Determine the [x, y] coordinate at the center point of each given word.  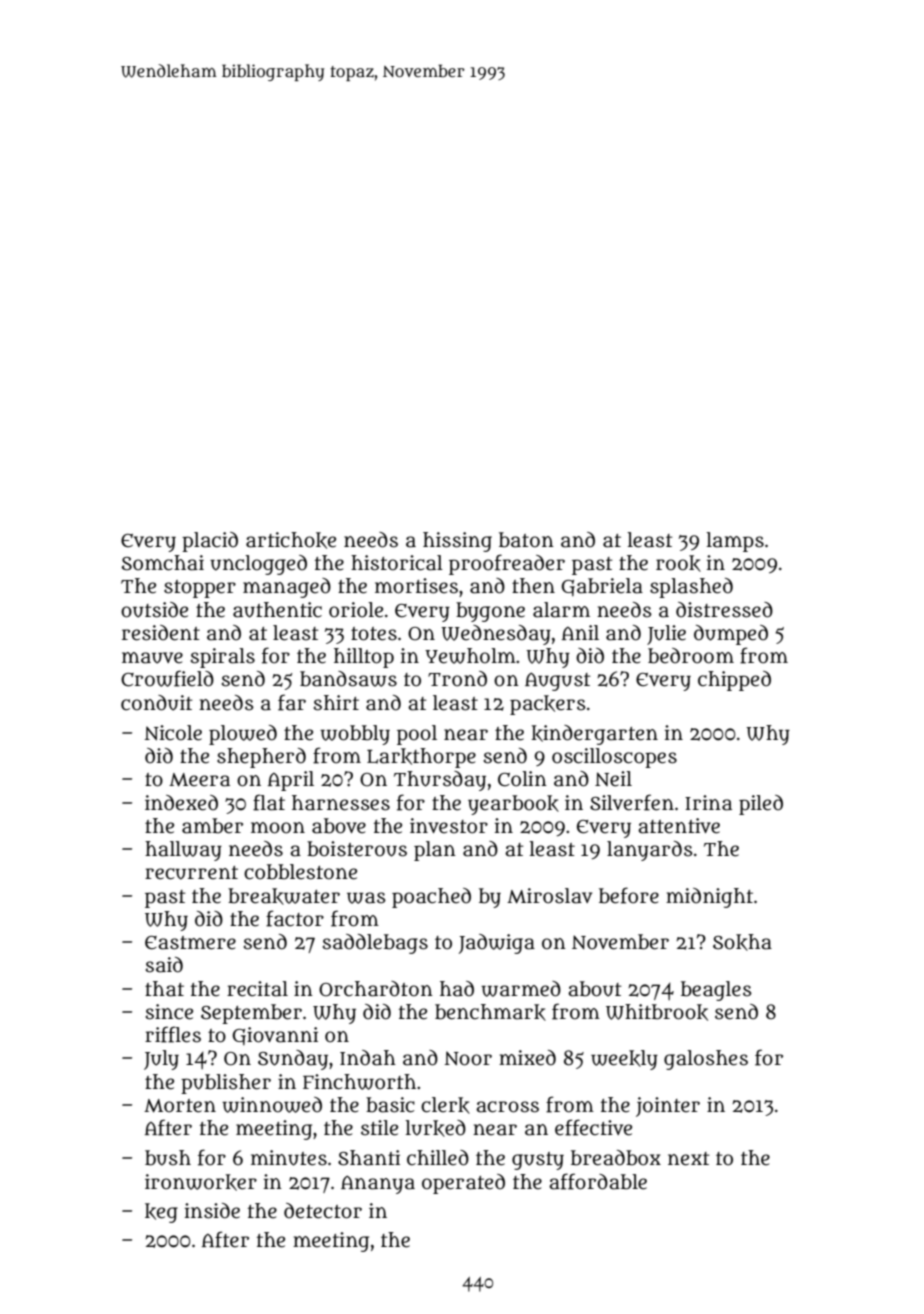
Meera [199, 780]
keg [161, 1213]
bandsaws [348, 679]
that [164, 989]
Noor [468, 1058]
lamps [735, 542]
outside [154, 610]
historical [397, 563]
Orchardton [376, 989]
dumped [731, 635]
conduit [157, 703]
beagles [716, 991]
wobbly [355, 735]
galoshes [706, 1060]
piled [761, 805]
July [161, 1060]
